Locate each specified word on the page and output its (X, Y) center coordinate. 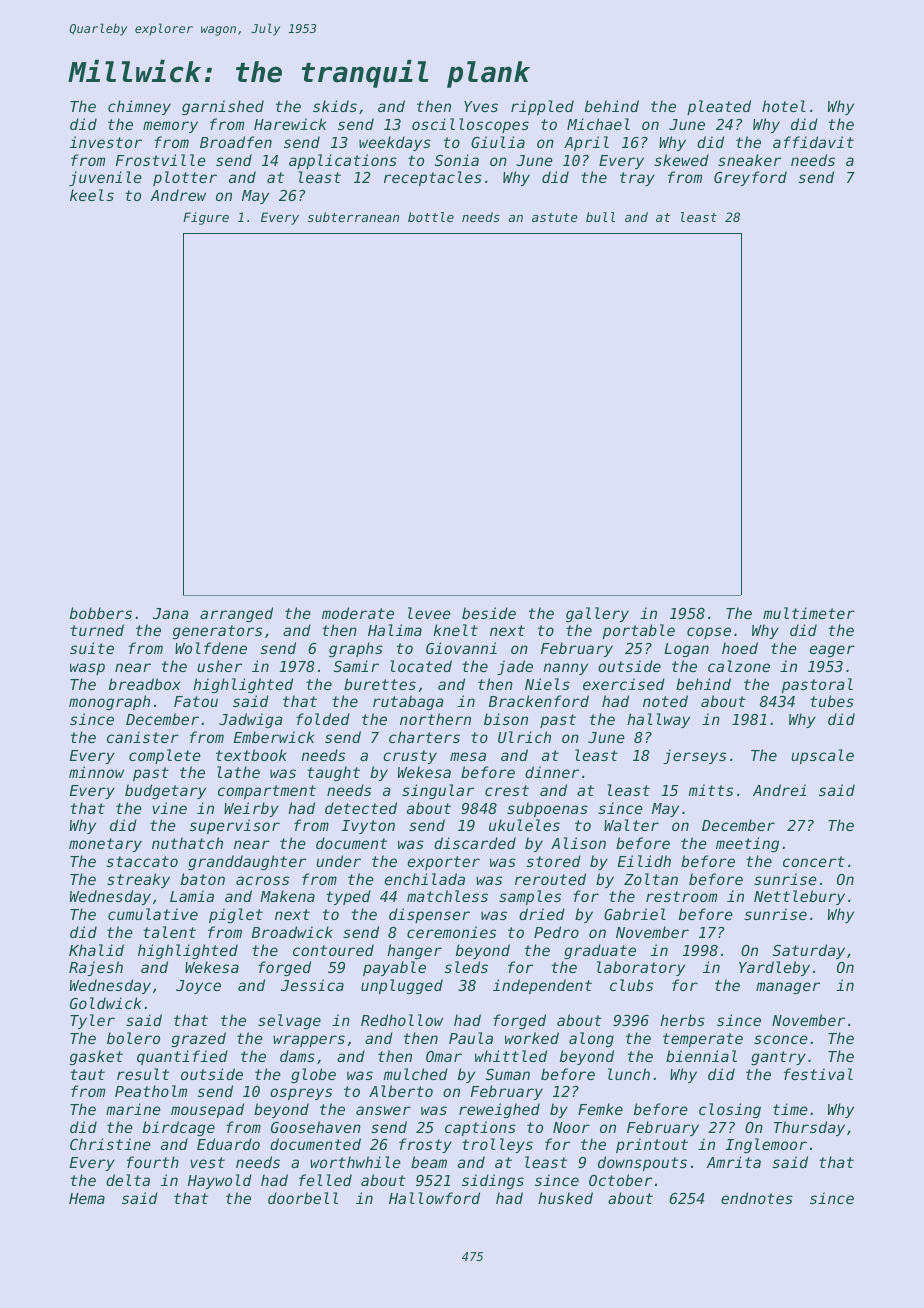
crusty (410, 757)
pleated (719, 107)
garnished (223, 107)
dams (297, 1056)
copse (709, 633)
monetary (105, 845)
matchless (447, 896)
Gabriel (635, 914)
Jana (170, 613)
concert (814, 861)
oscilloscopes (470, 125)
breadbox (144, 684)
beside (489, 613)
